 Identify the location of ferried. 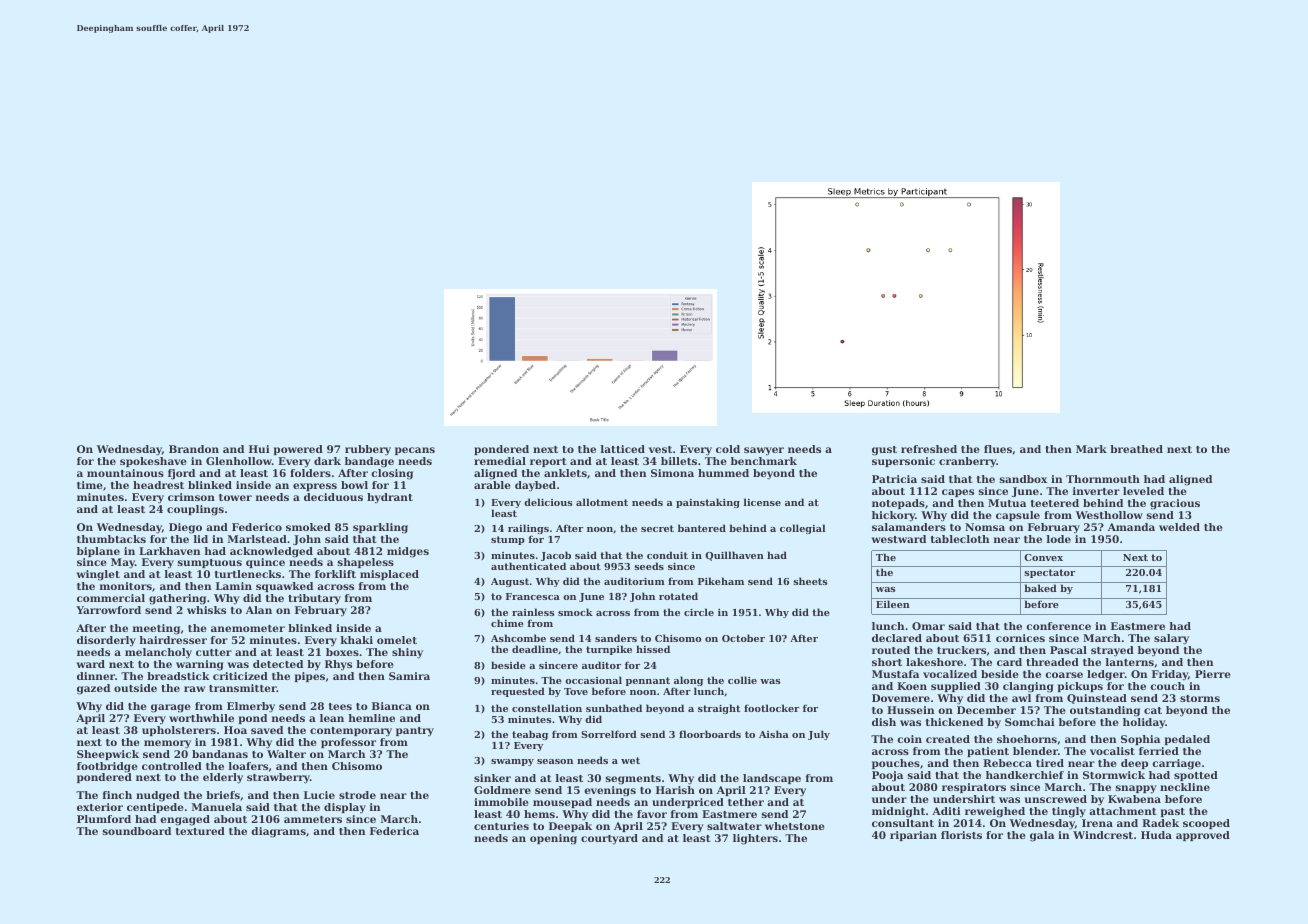
(1159, 751).
